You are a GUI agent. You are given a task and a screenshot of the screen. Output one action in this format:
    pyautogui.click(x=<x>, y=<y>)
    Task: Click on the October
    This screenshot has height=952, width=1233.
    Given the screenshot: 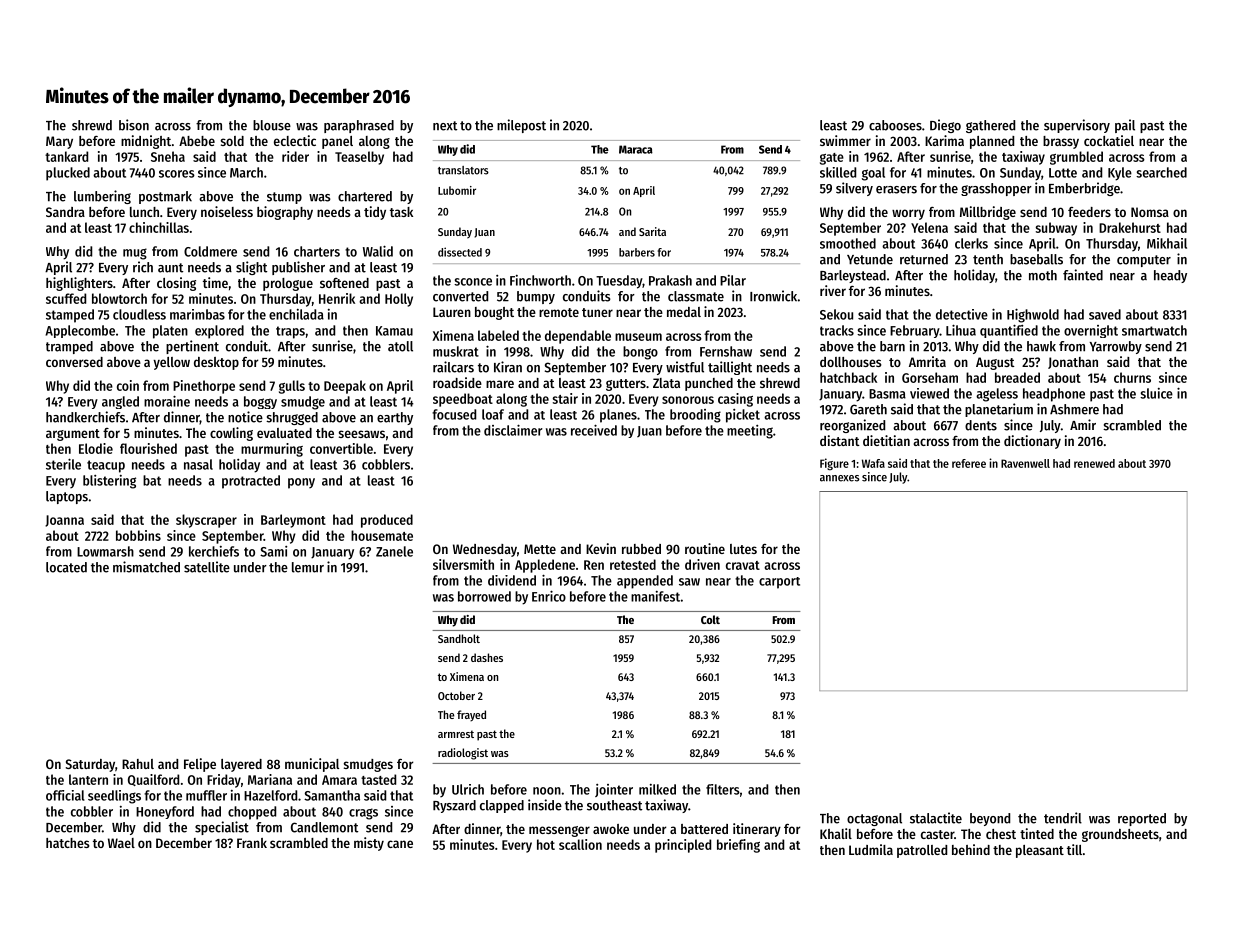 What is the action you would take?
    pyautogui.click(x=456, y=695)
